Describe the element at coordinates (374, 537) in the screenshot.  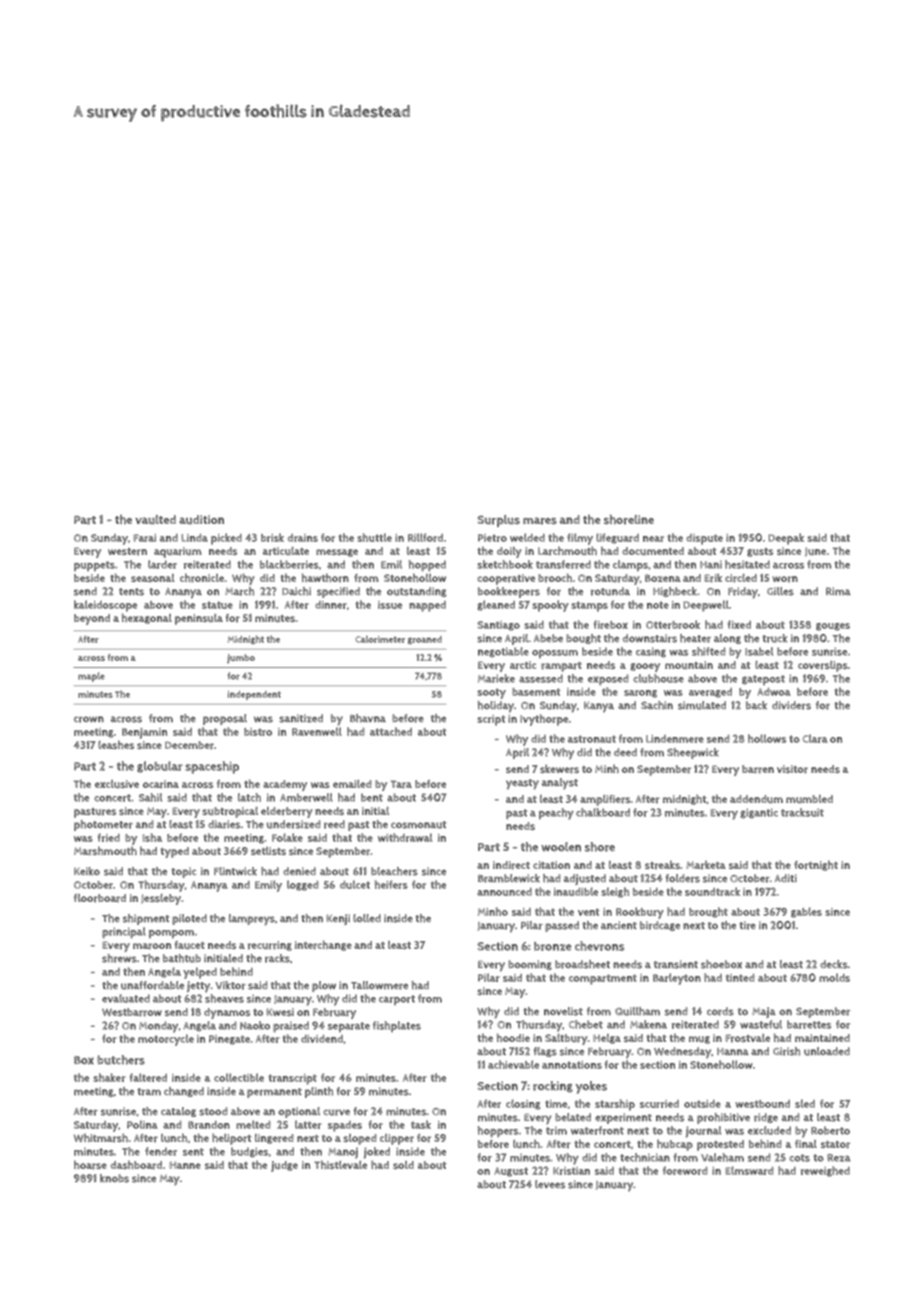
I see `shuttle` at that location.
